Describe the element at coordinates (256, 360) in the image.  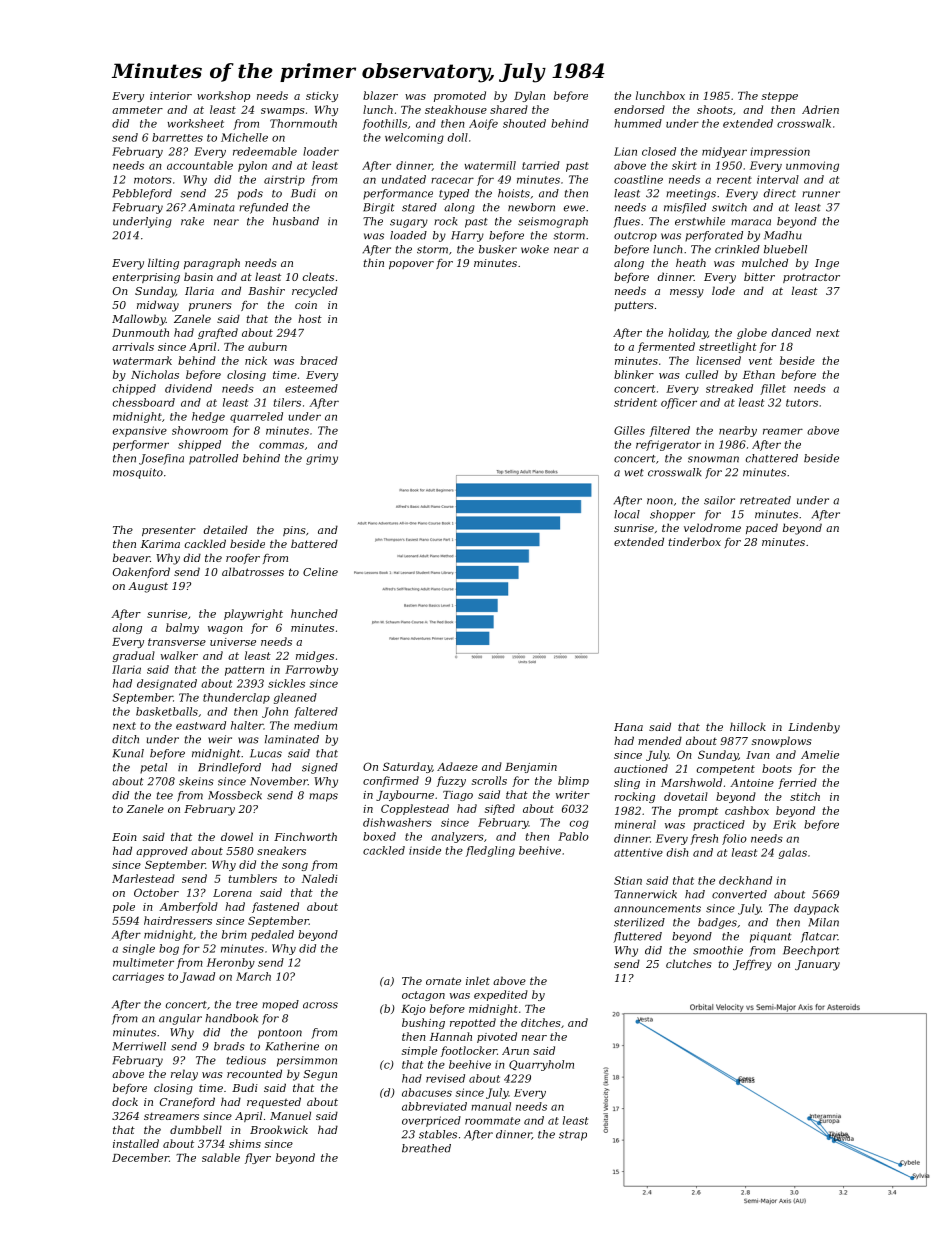
I see `nick` at that location.
